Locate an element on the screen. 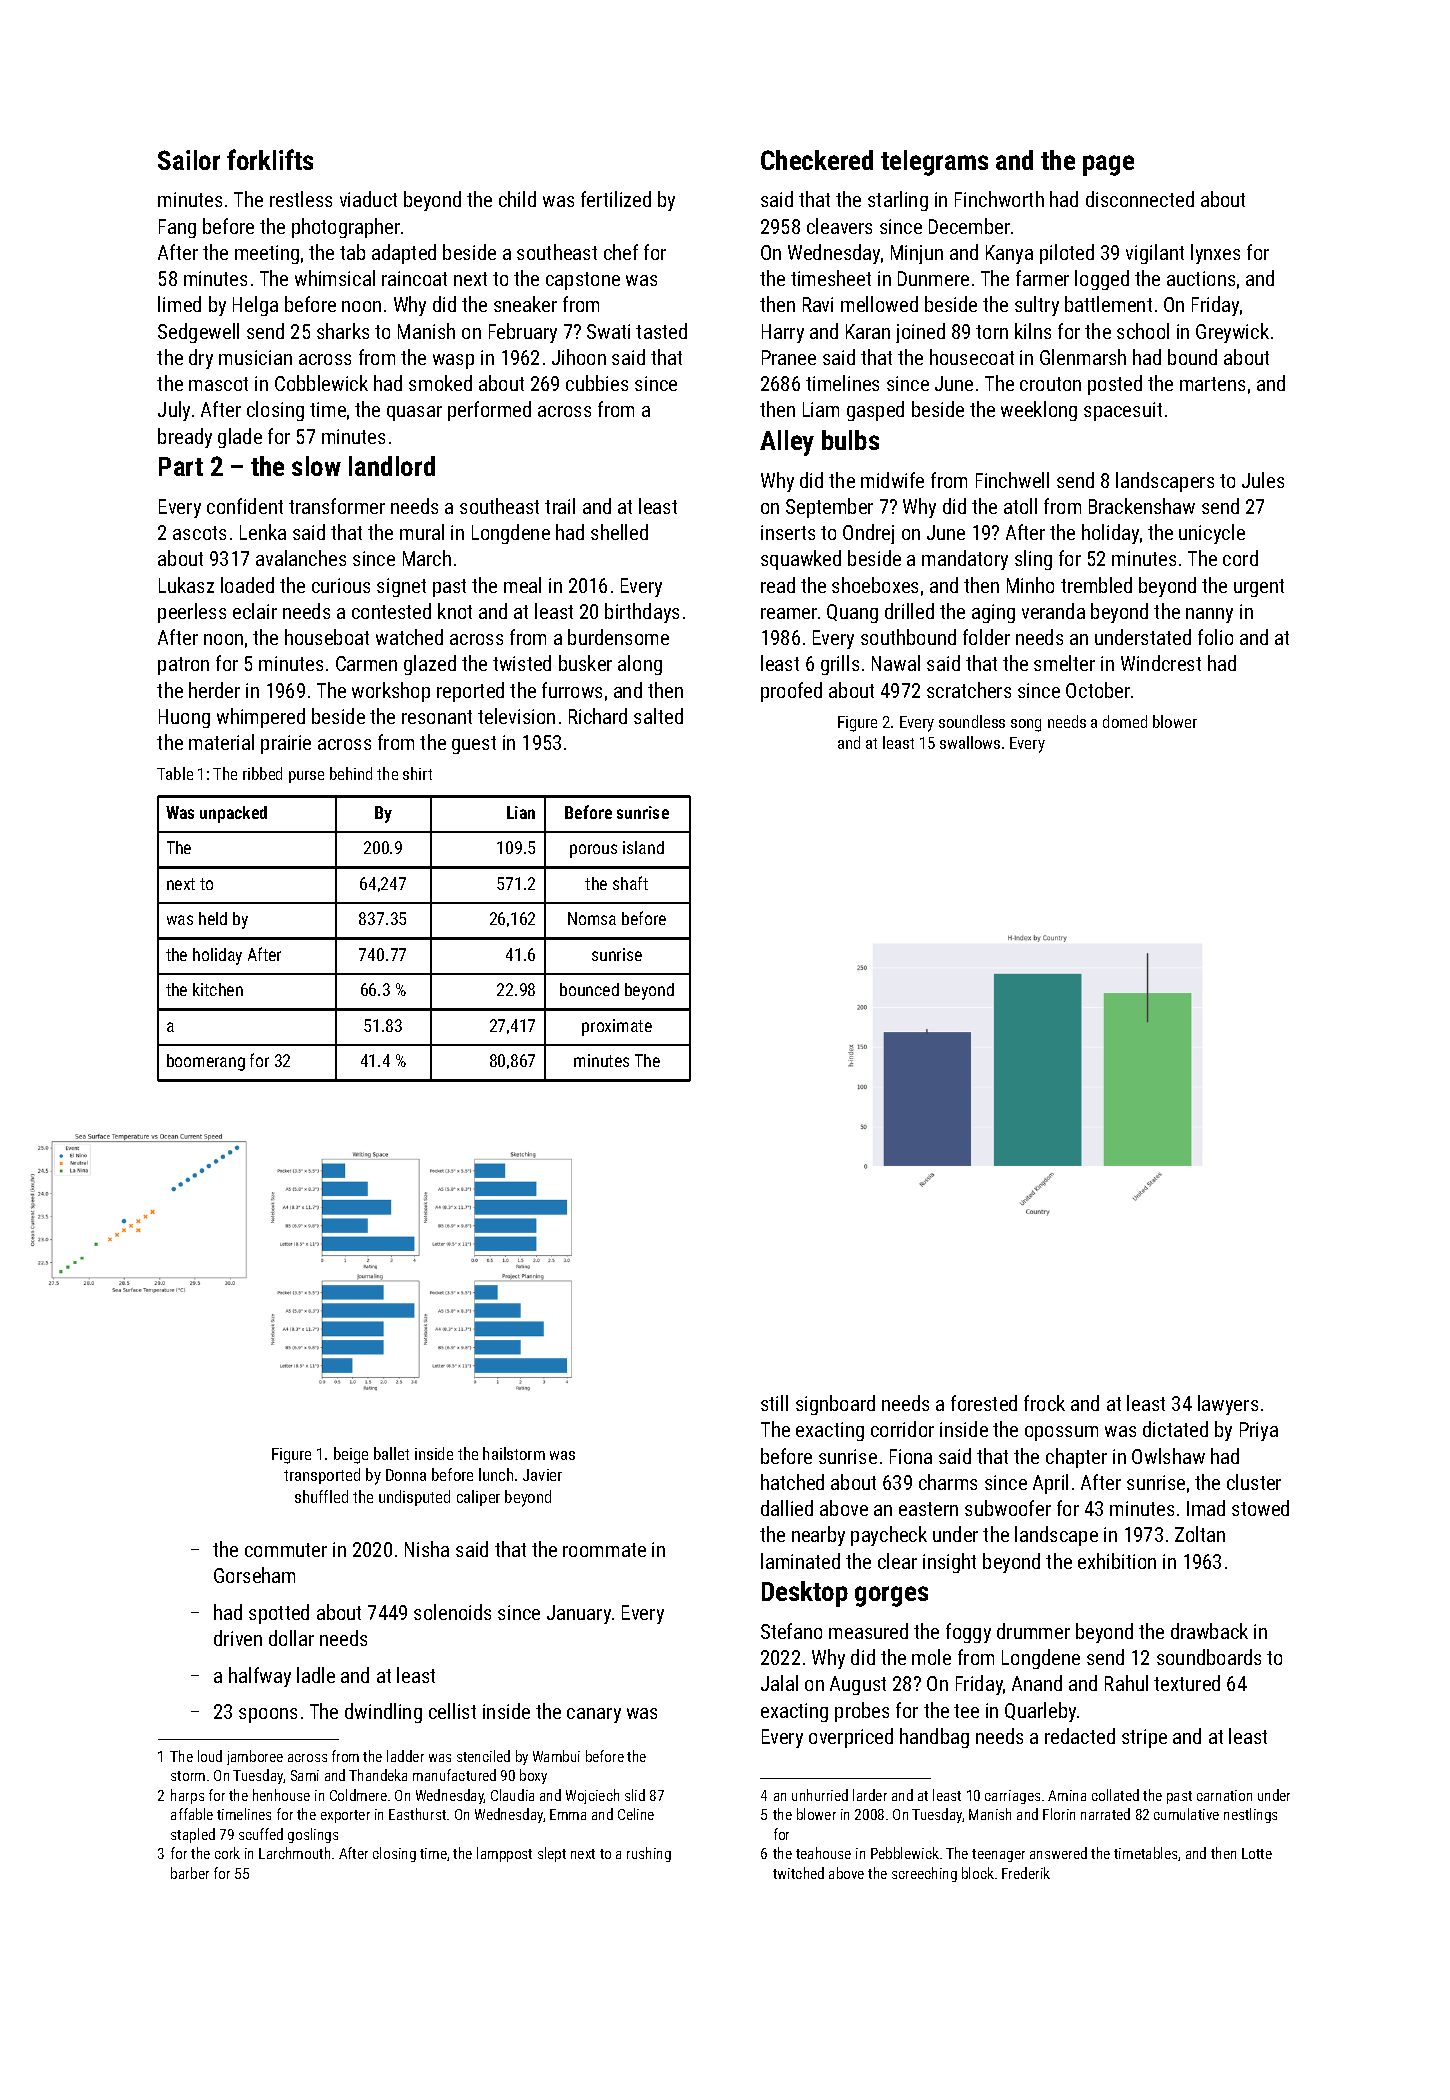 This screenshot has height=2100, width=1450. boomerang is located at coordinates (206, 1062).
